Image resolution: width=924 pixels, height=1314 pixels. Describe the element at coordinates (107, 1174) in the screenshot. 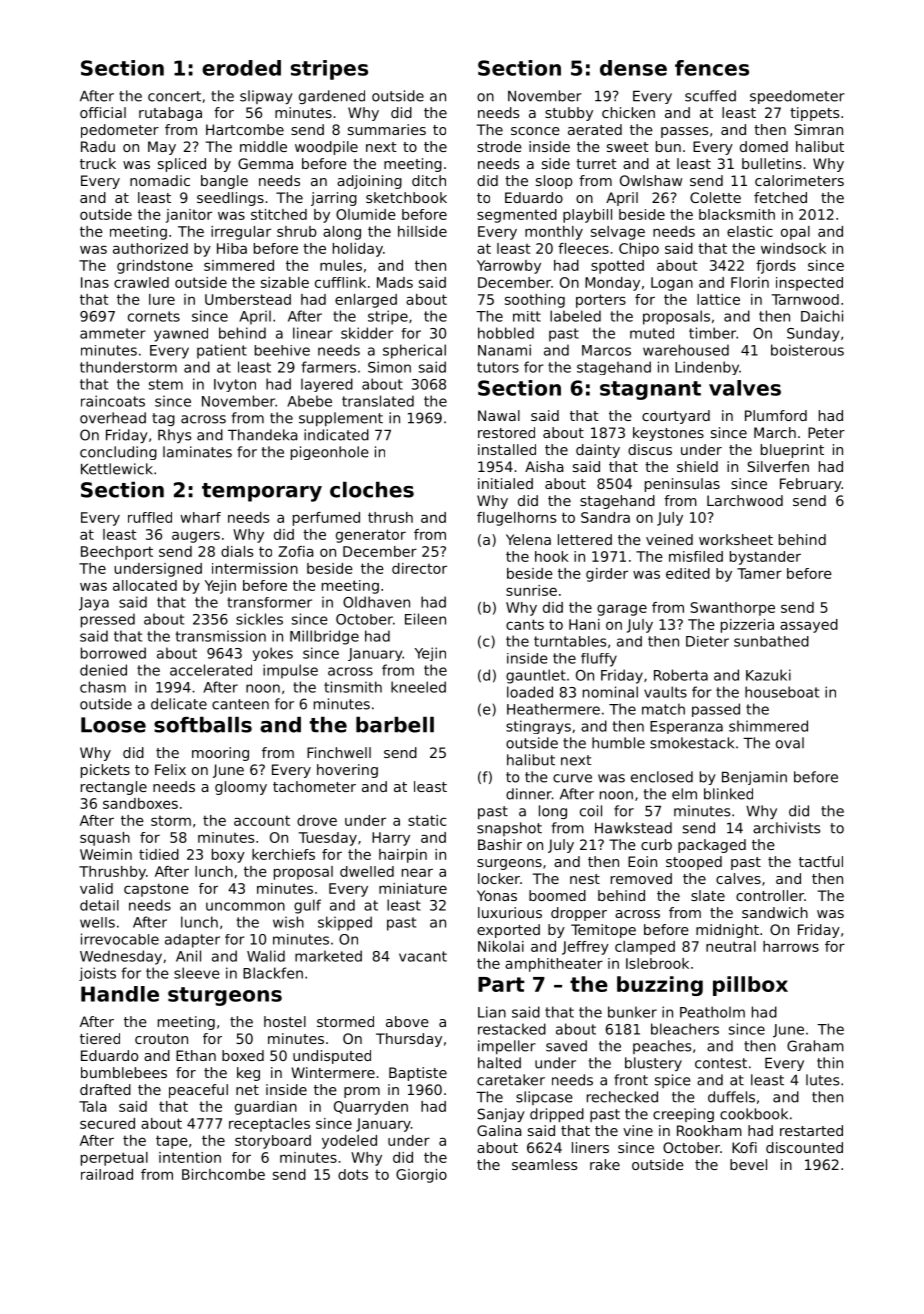

I see `railroad` at that location.
